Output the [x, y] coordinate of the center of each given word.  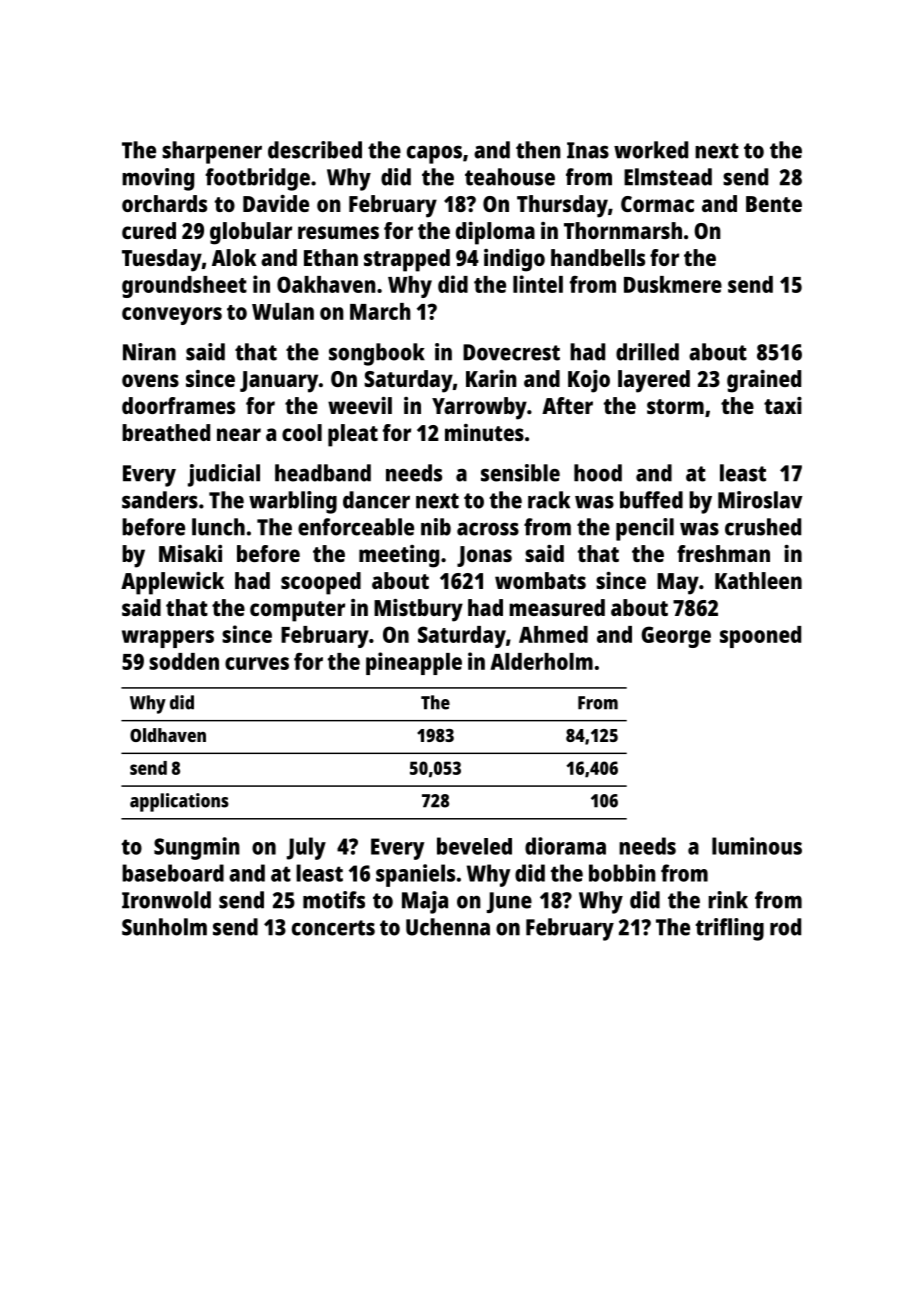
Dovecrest [511, 352]
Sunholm [164, 927]
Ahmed [553, 634]
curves [257, 663]
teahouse [510, 177]
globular [251, 233]
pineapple [414, 663]
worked [651, 150]
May [678, 584]
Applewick [172, 583]
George [676, 637]
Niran [149, 352]
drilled [647, 352]
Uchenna [448, 927]
